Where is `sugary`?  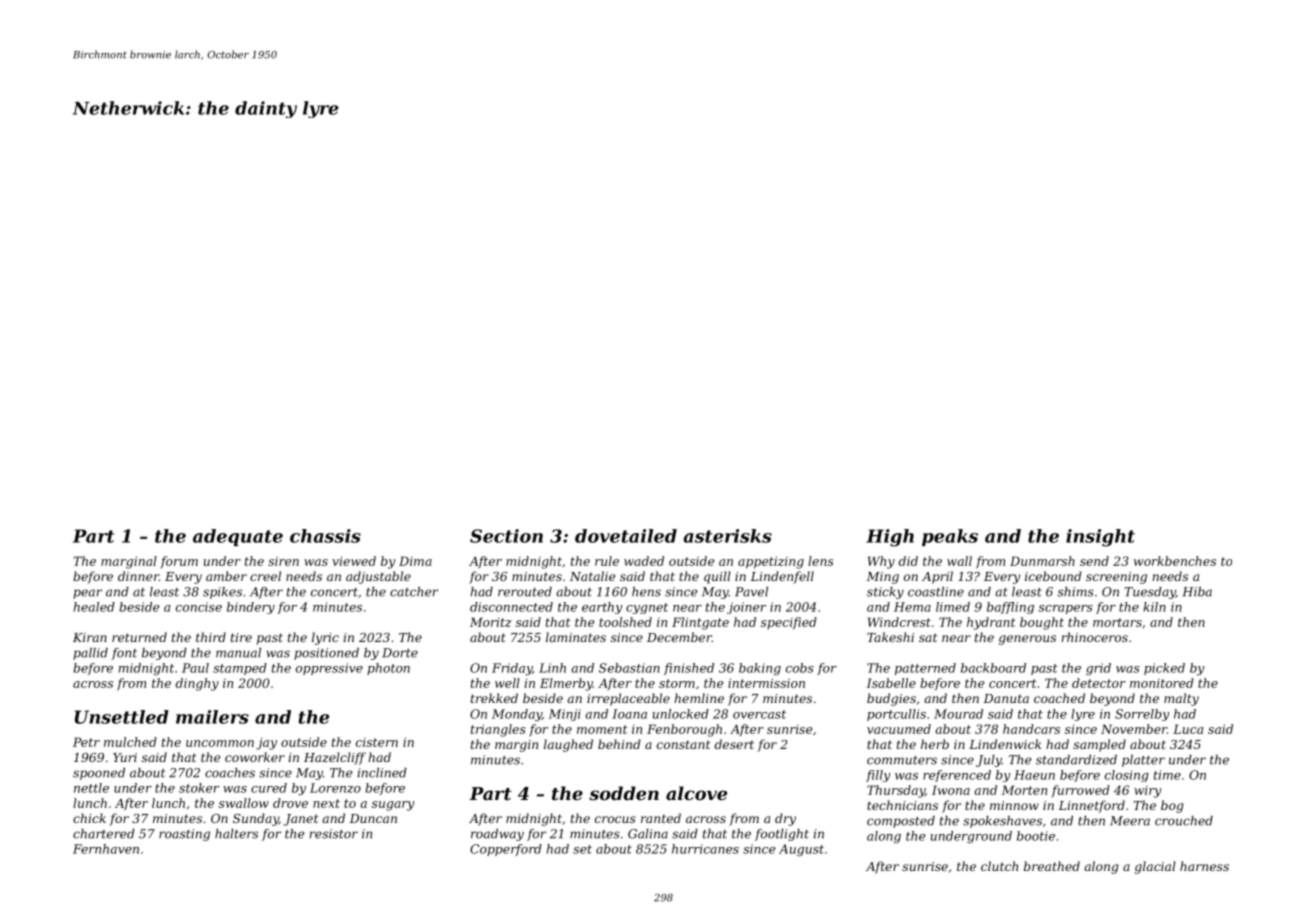
sugary is located at coordinates (393, 806).
